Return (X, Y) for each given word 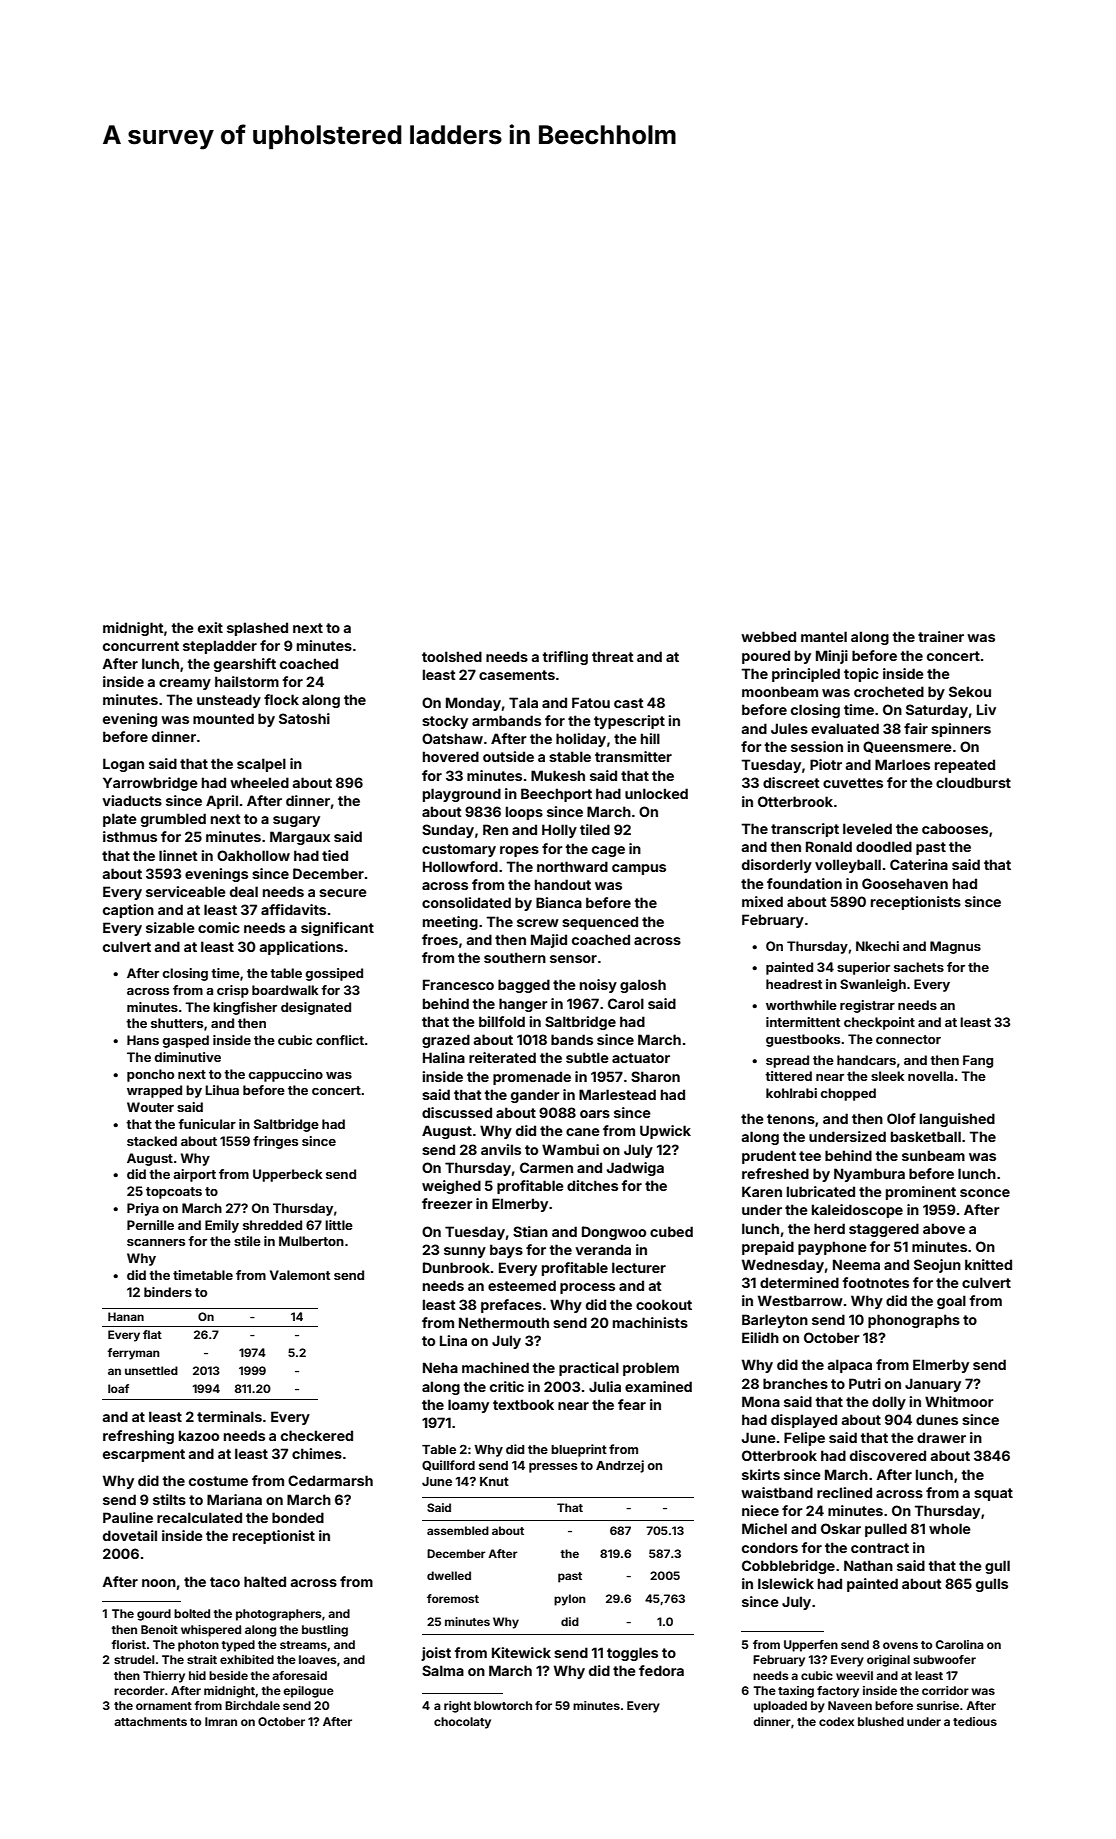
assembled (458, 1530)
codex (836, 1721)
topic (861, 675)
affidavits (293, 909)
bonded (298, 1517)
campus (639, 869)
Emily (222, 1226)
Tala (523, 702)
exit (210, 627)
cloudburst (973, 782)
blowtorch (503, 1705)
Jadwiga (635, 1169)
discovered (888, 1455)
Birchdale (252, 1705)
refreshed (775, 1173)
